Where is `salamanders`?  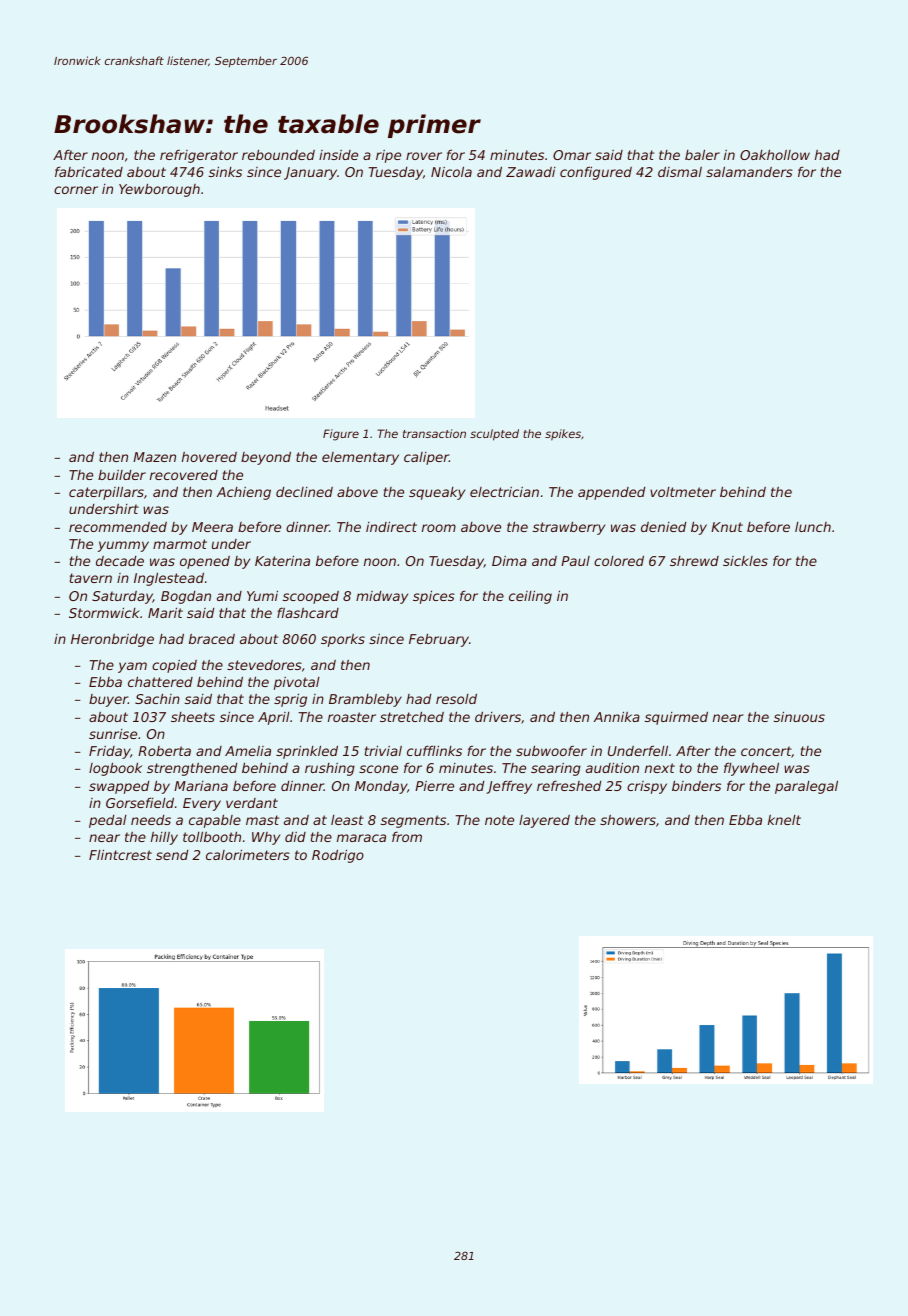 salamanders is located at coordinates (749, 171).
